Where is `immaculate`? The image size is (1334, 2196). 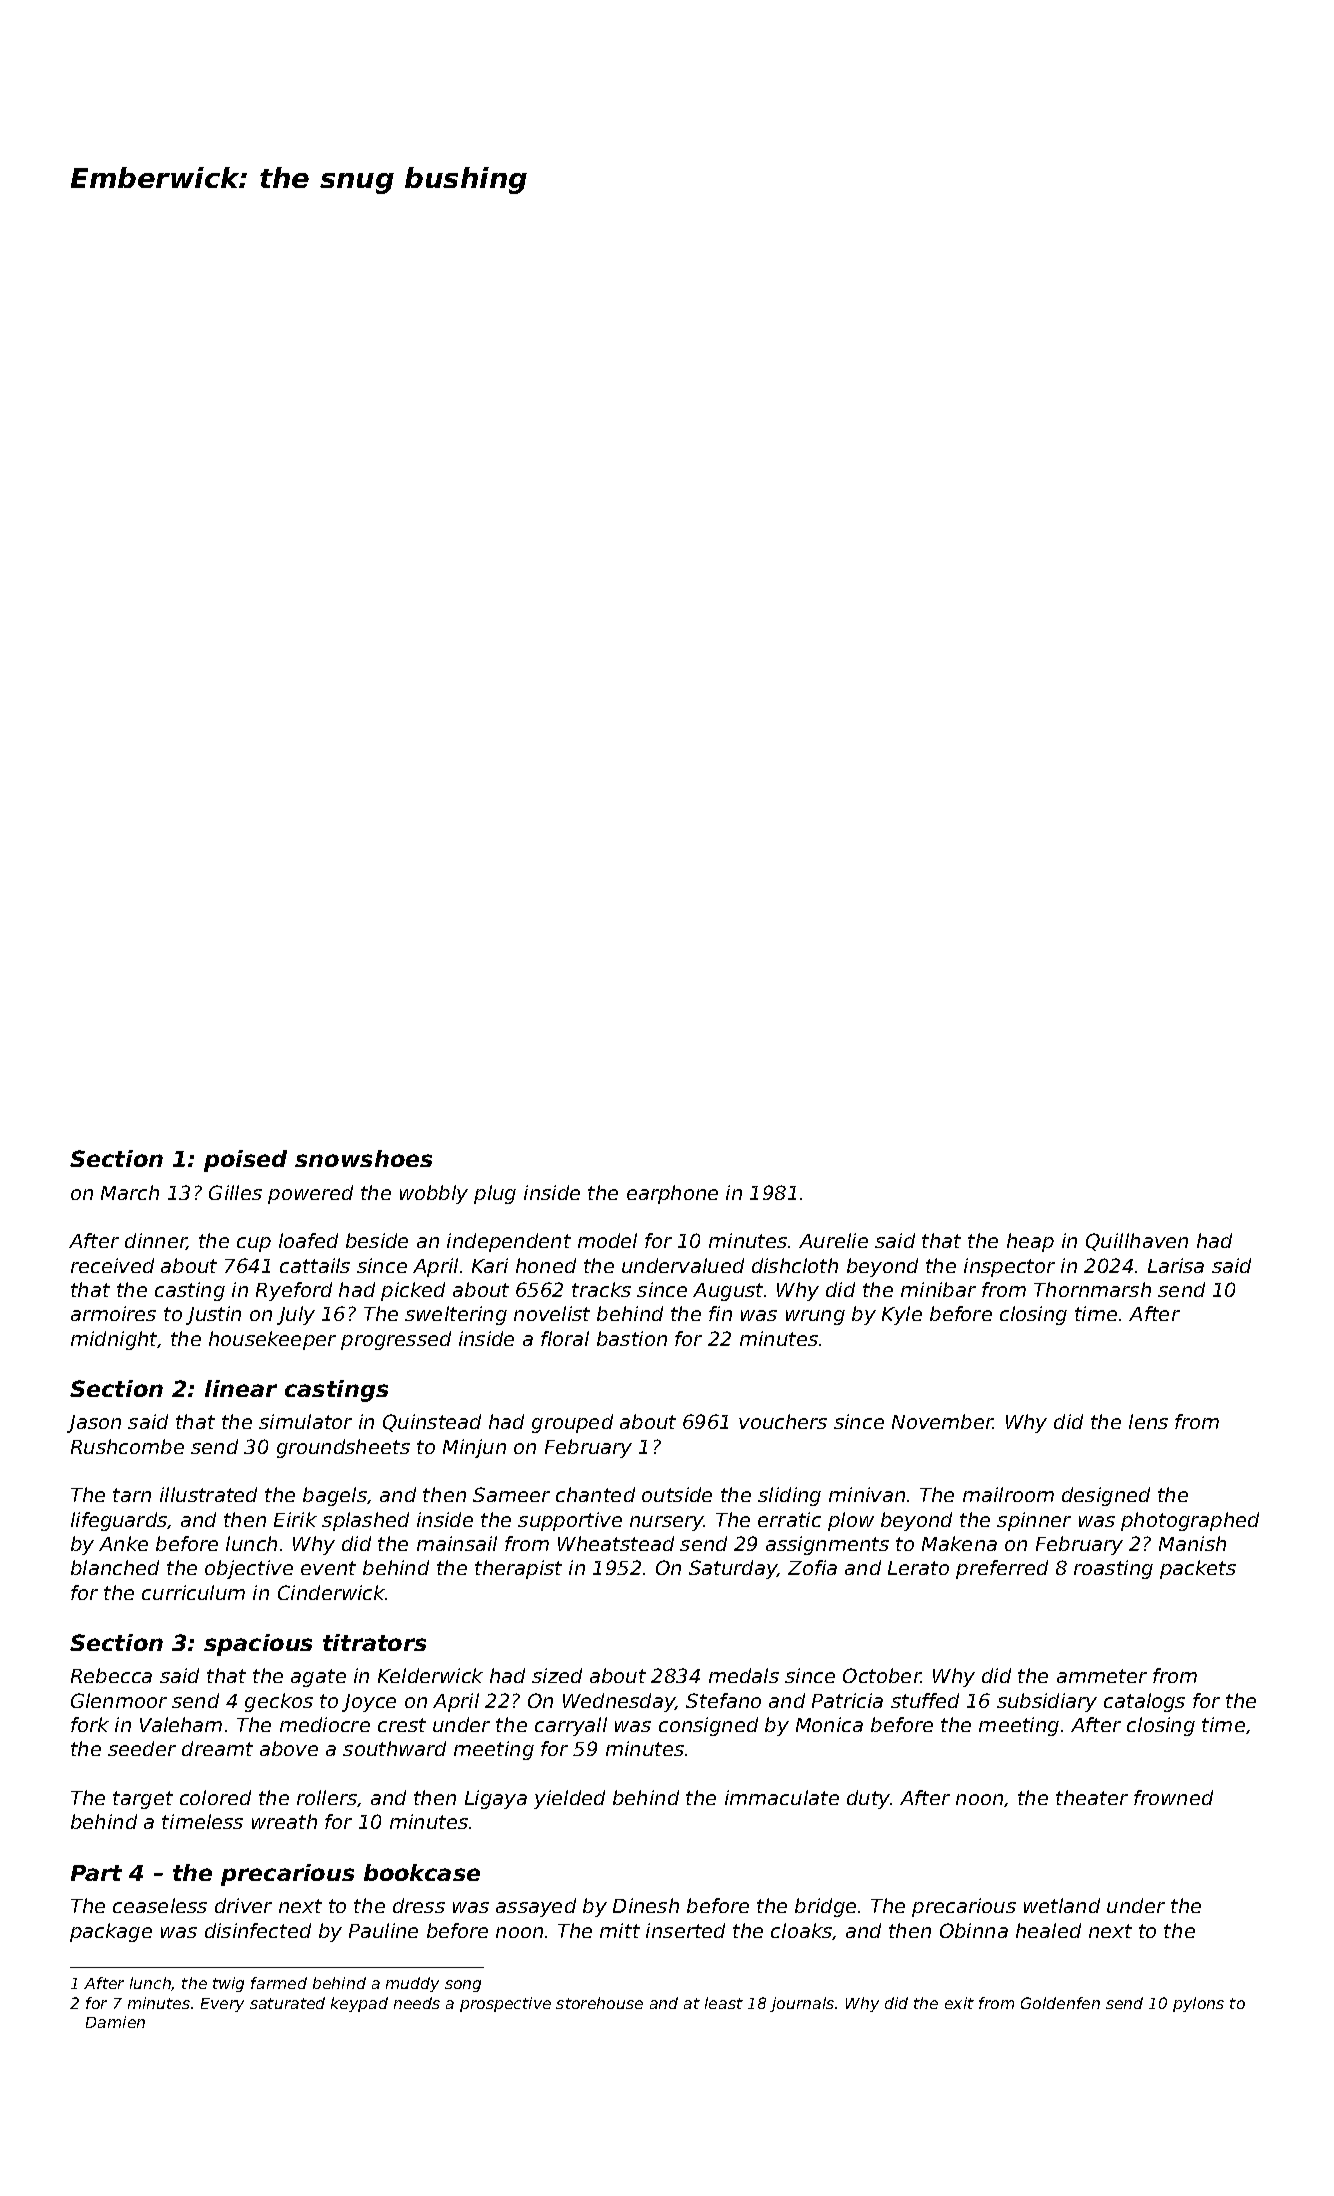 immaculate is located at coordinates (782, 1797).
